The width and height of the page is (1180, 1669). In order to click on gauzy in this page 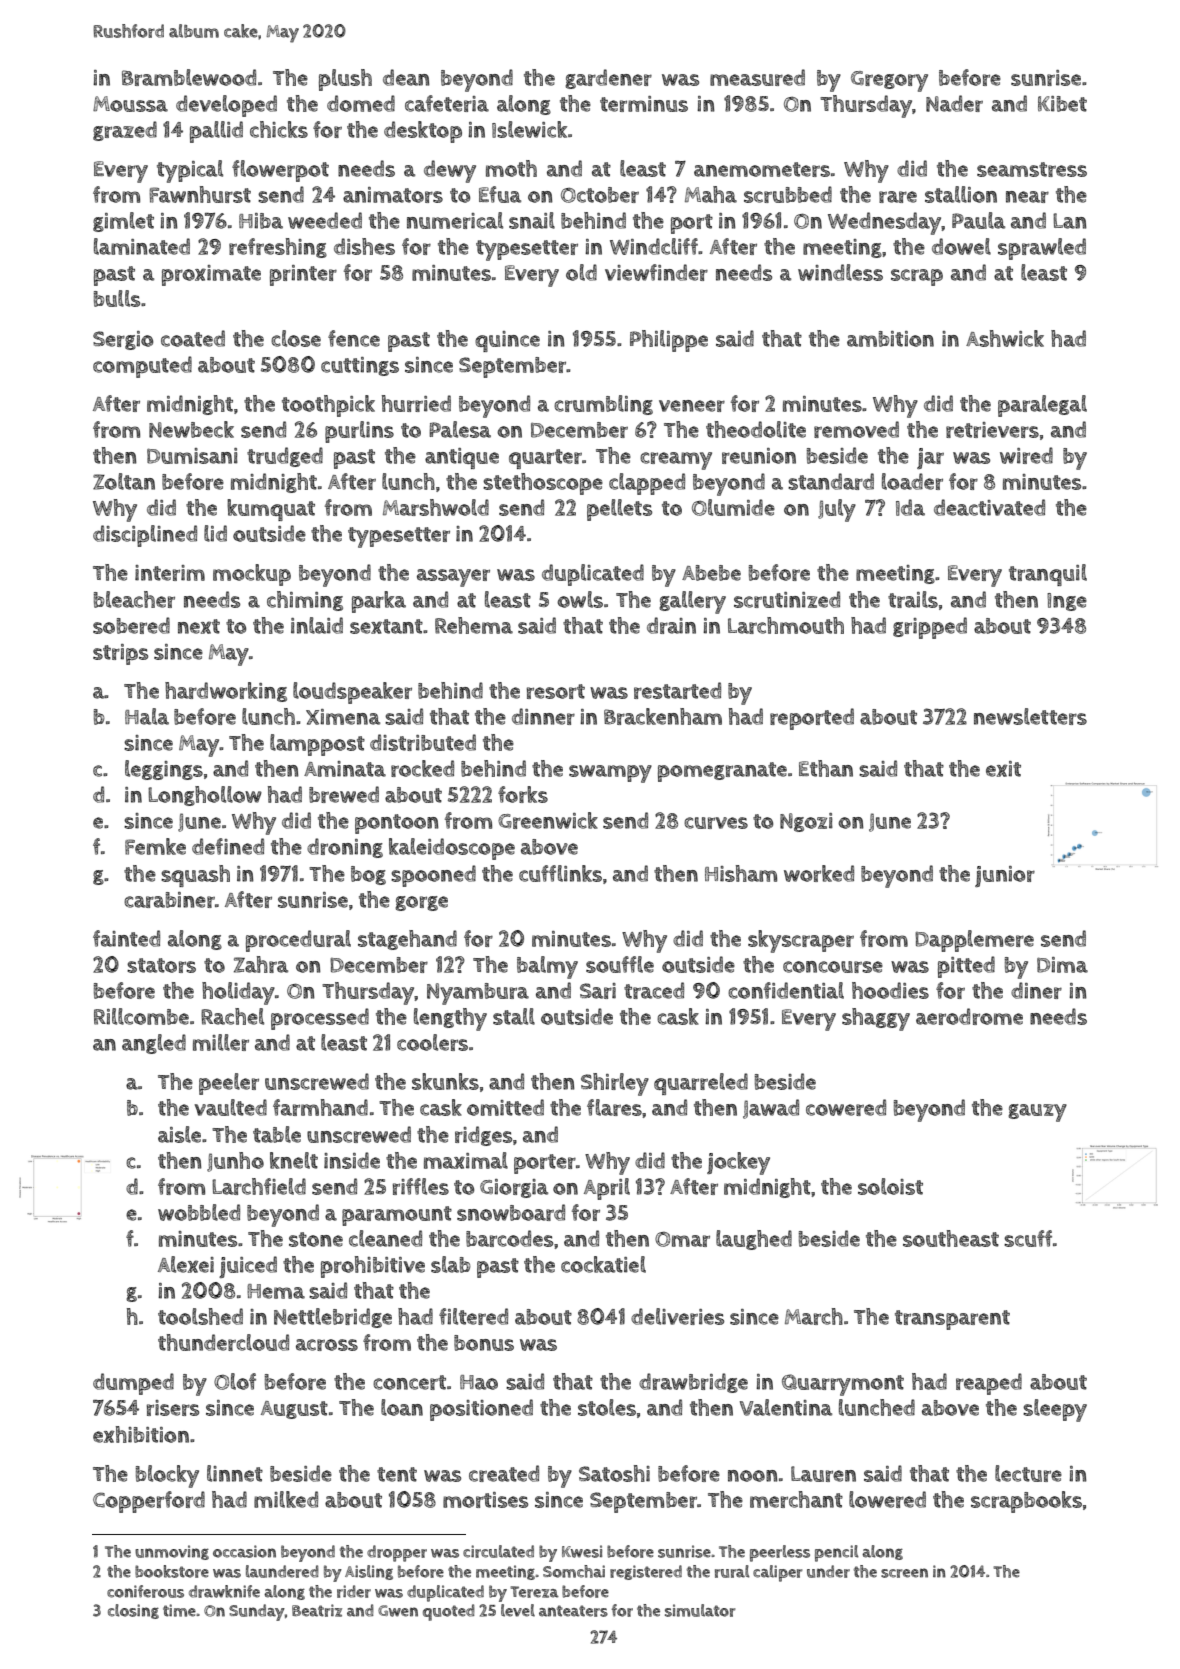, I will do `click(1037, 1113)`.
